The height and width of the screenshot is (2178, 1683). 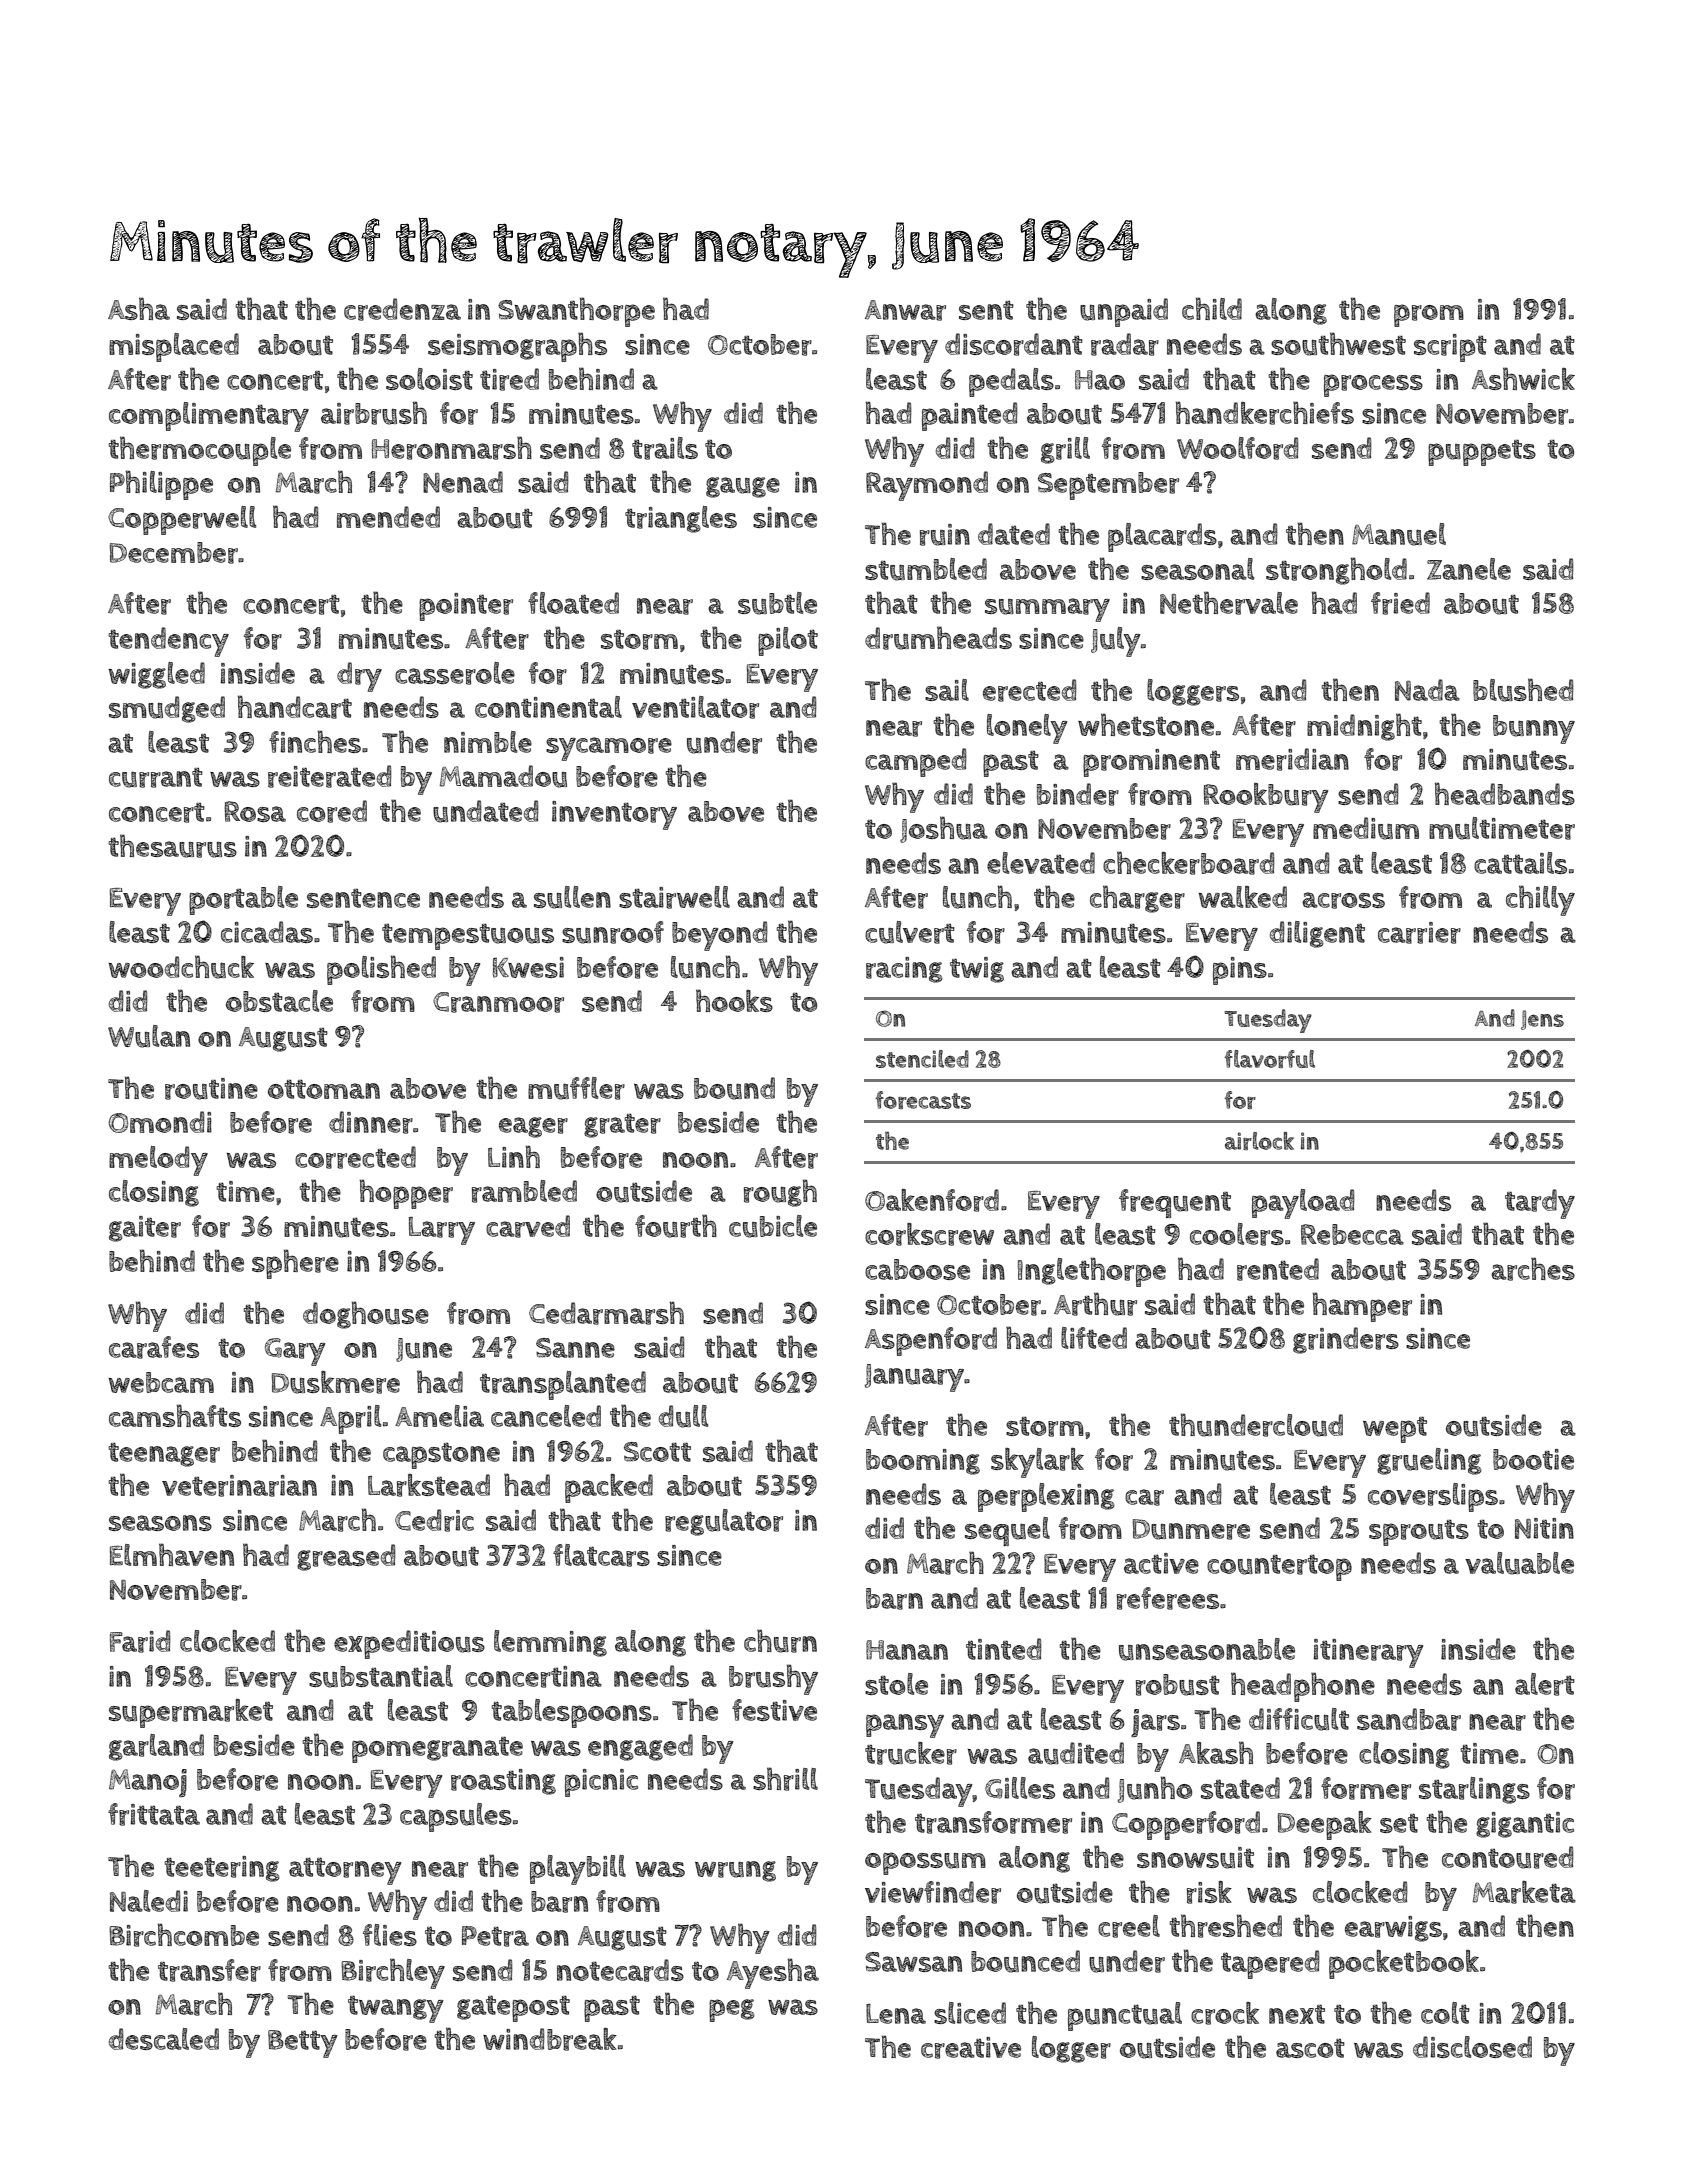 What do you see at coordinates (429, 1485) in the screenshot?
I see `Larkstead` at bounding box center [429, 1485].
